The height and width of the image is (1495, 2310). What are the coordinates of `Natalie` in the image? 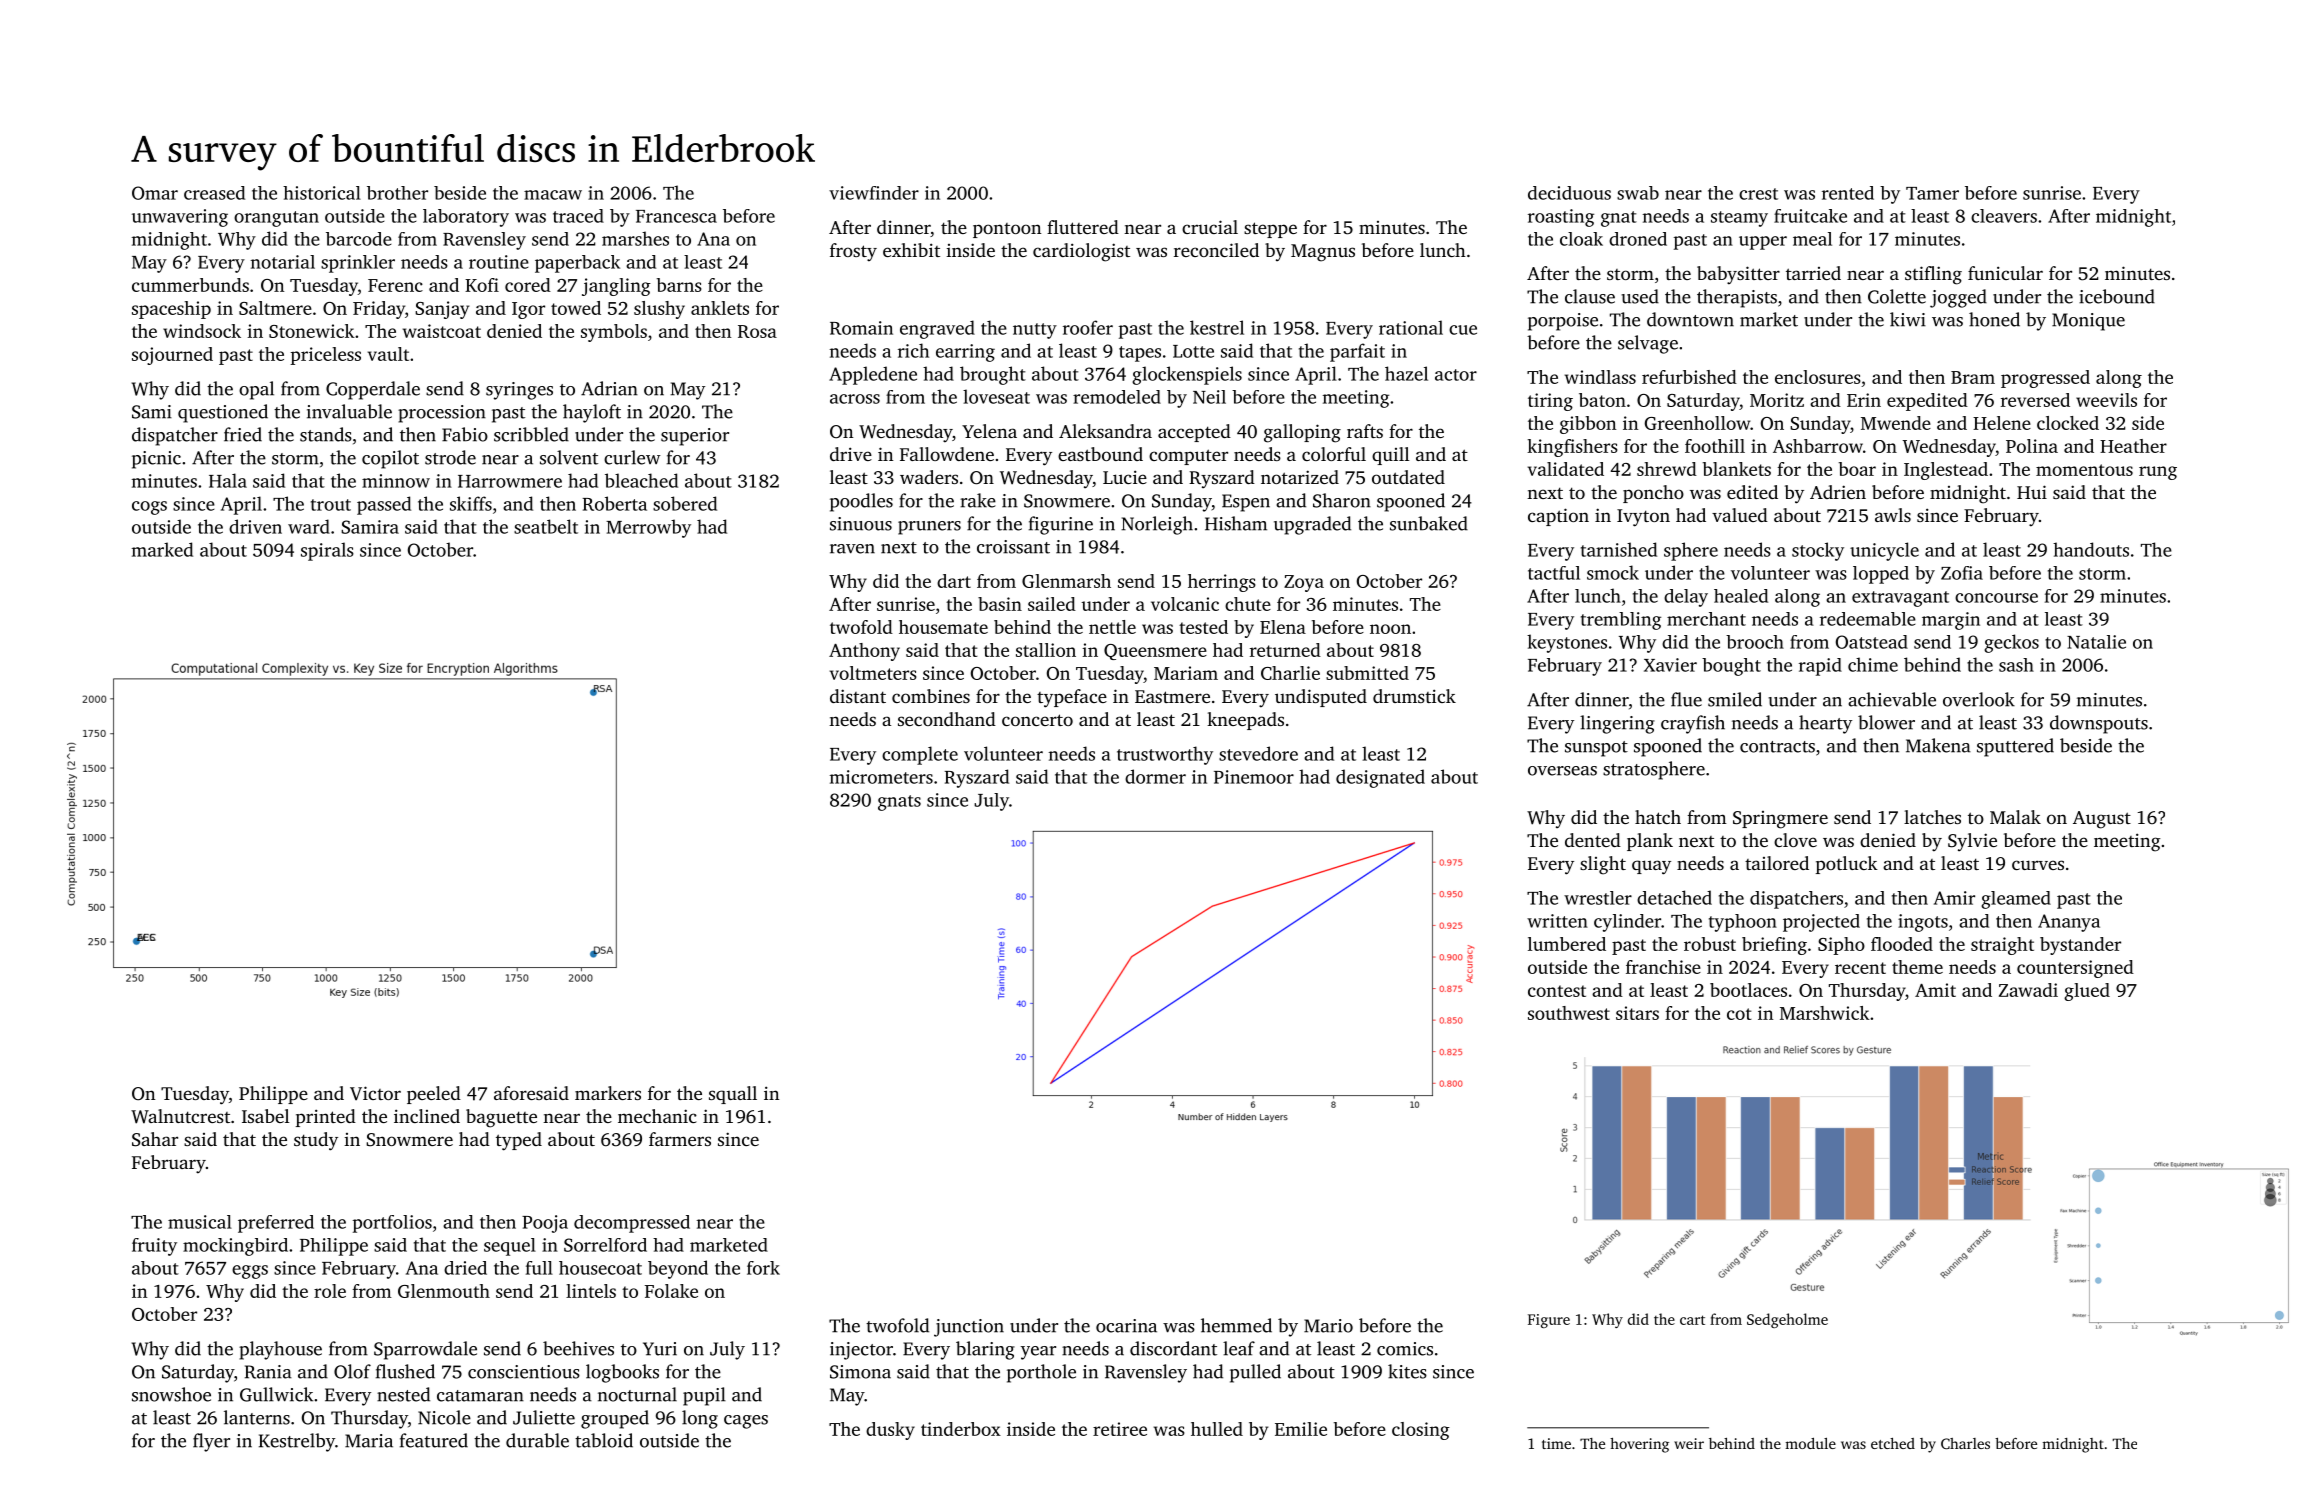 It's located at (2096, 642).
